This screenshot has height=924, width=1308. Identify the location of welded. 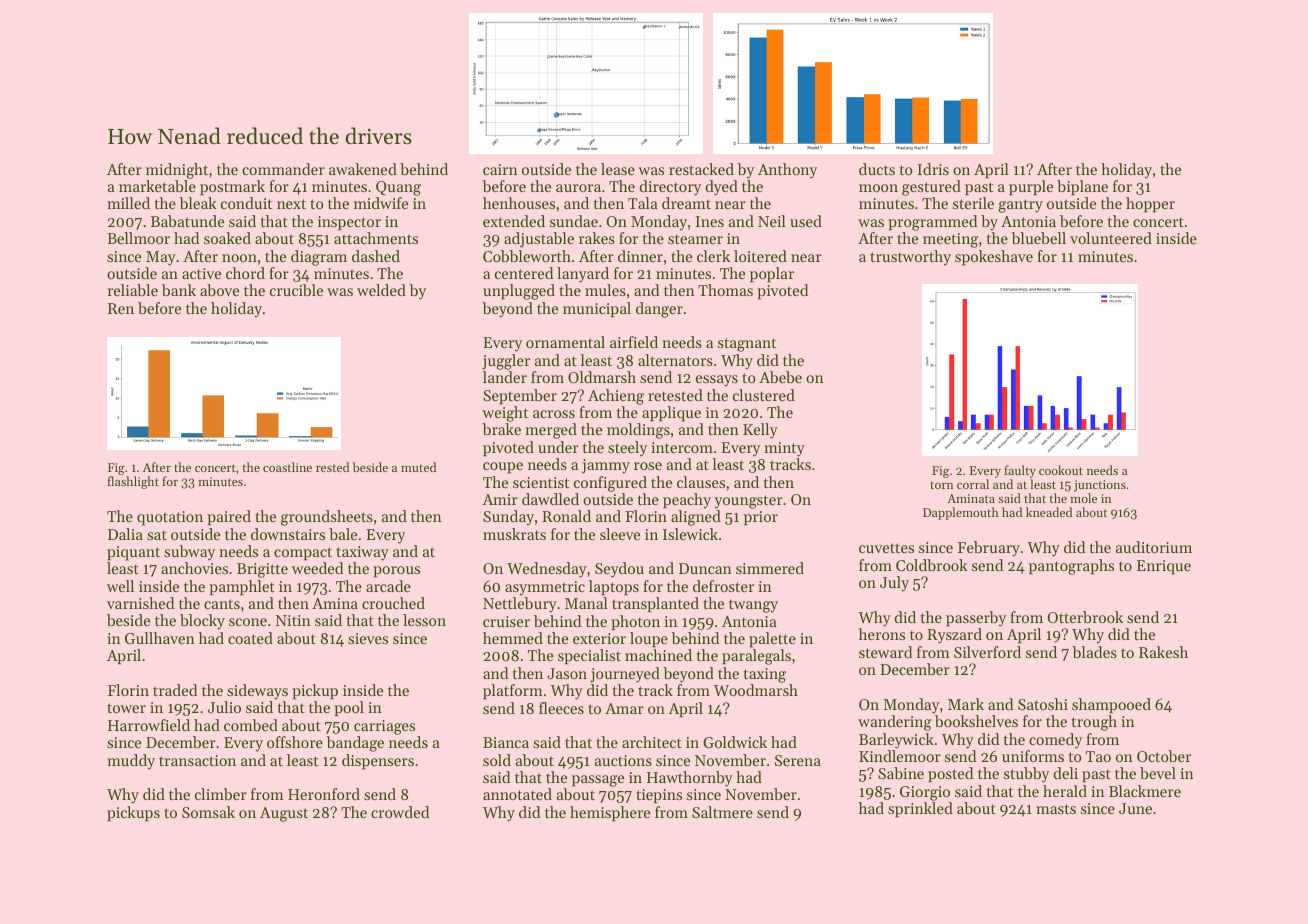
(381, 290).
